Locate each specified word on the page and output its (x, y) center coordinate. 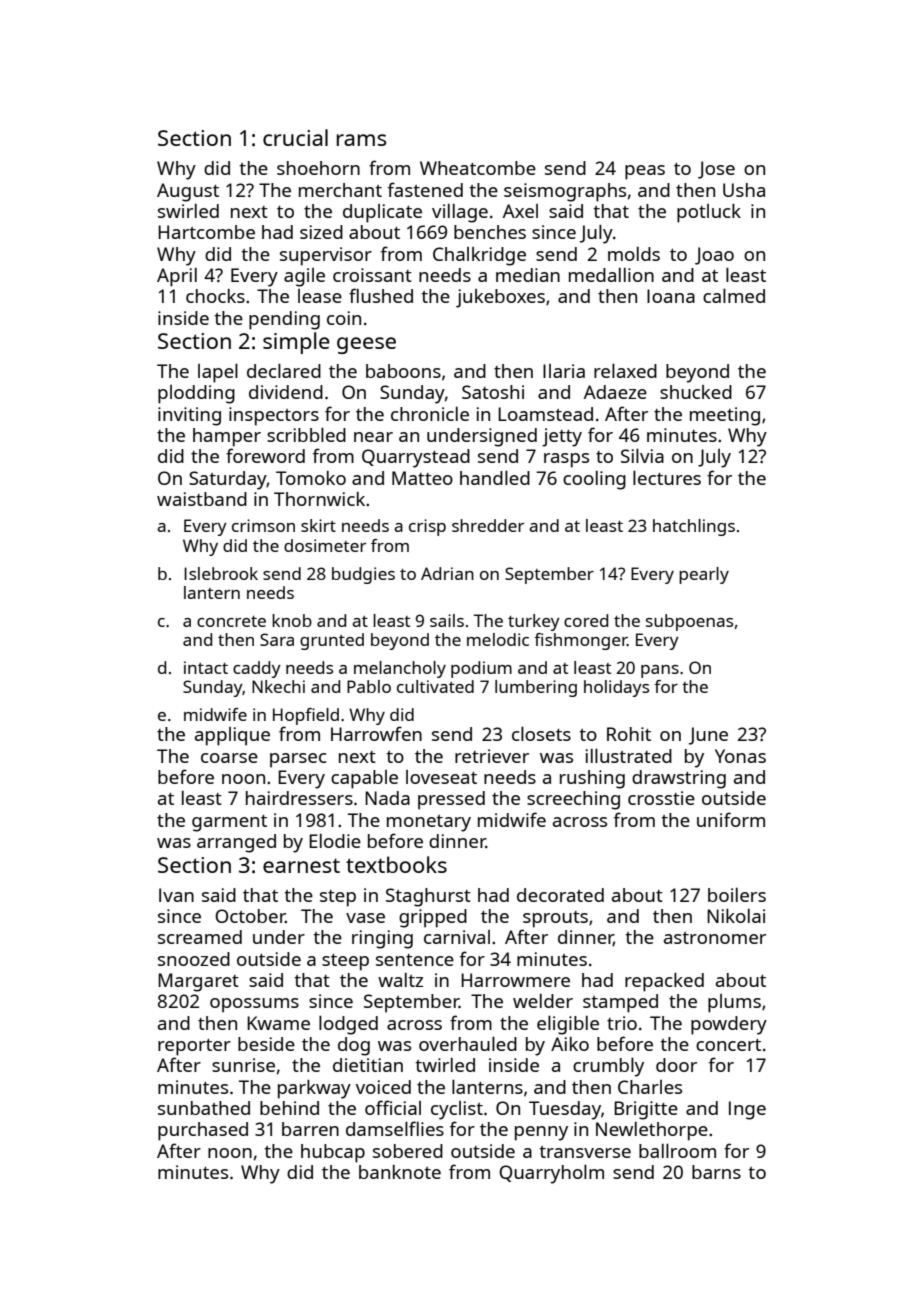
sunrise (243, 1065)
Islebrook (221, 573)
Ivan (176, 895)
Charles (650, 1087)
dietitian (368, 1065)
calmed (734, 295)
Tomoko (311, 478)
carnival (457, 937)
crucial (295, 137)
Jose (716, 170)
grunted (332, 641)
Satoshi (493, 392)
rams (362, 140)
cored (586, 620)
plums (734, 1003)
